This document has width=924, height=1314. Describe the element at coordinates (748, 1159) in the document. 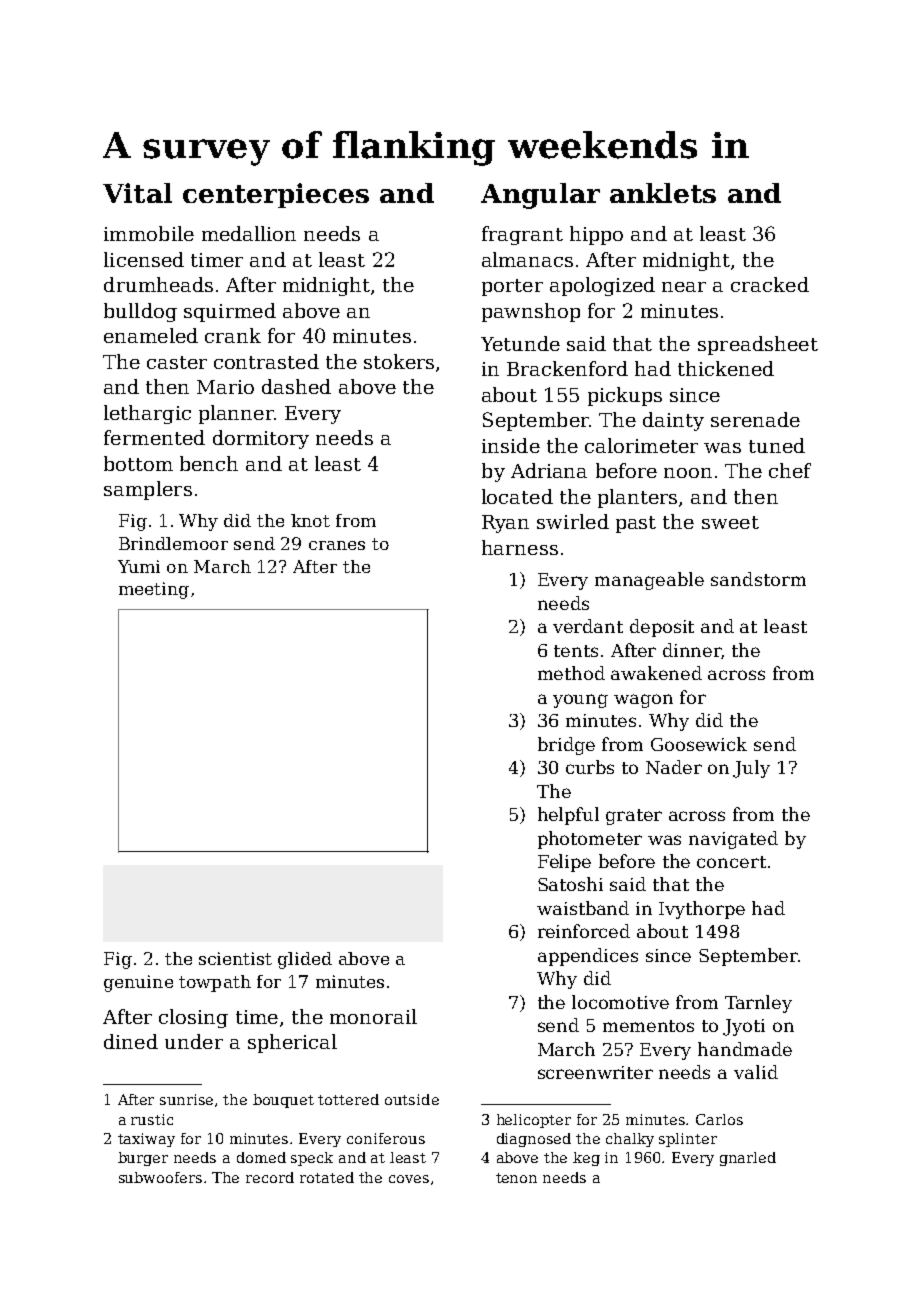

I see `gnarled` at that location.
